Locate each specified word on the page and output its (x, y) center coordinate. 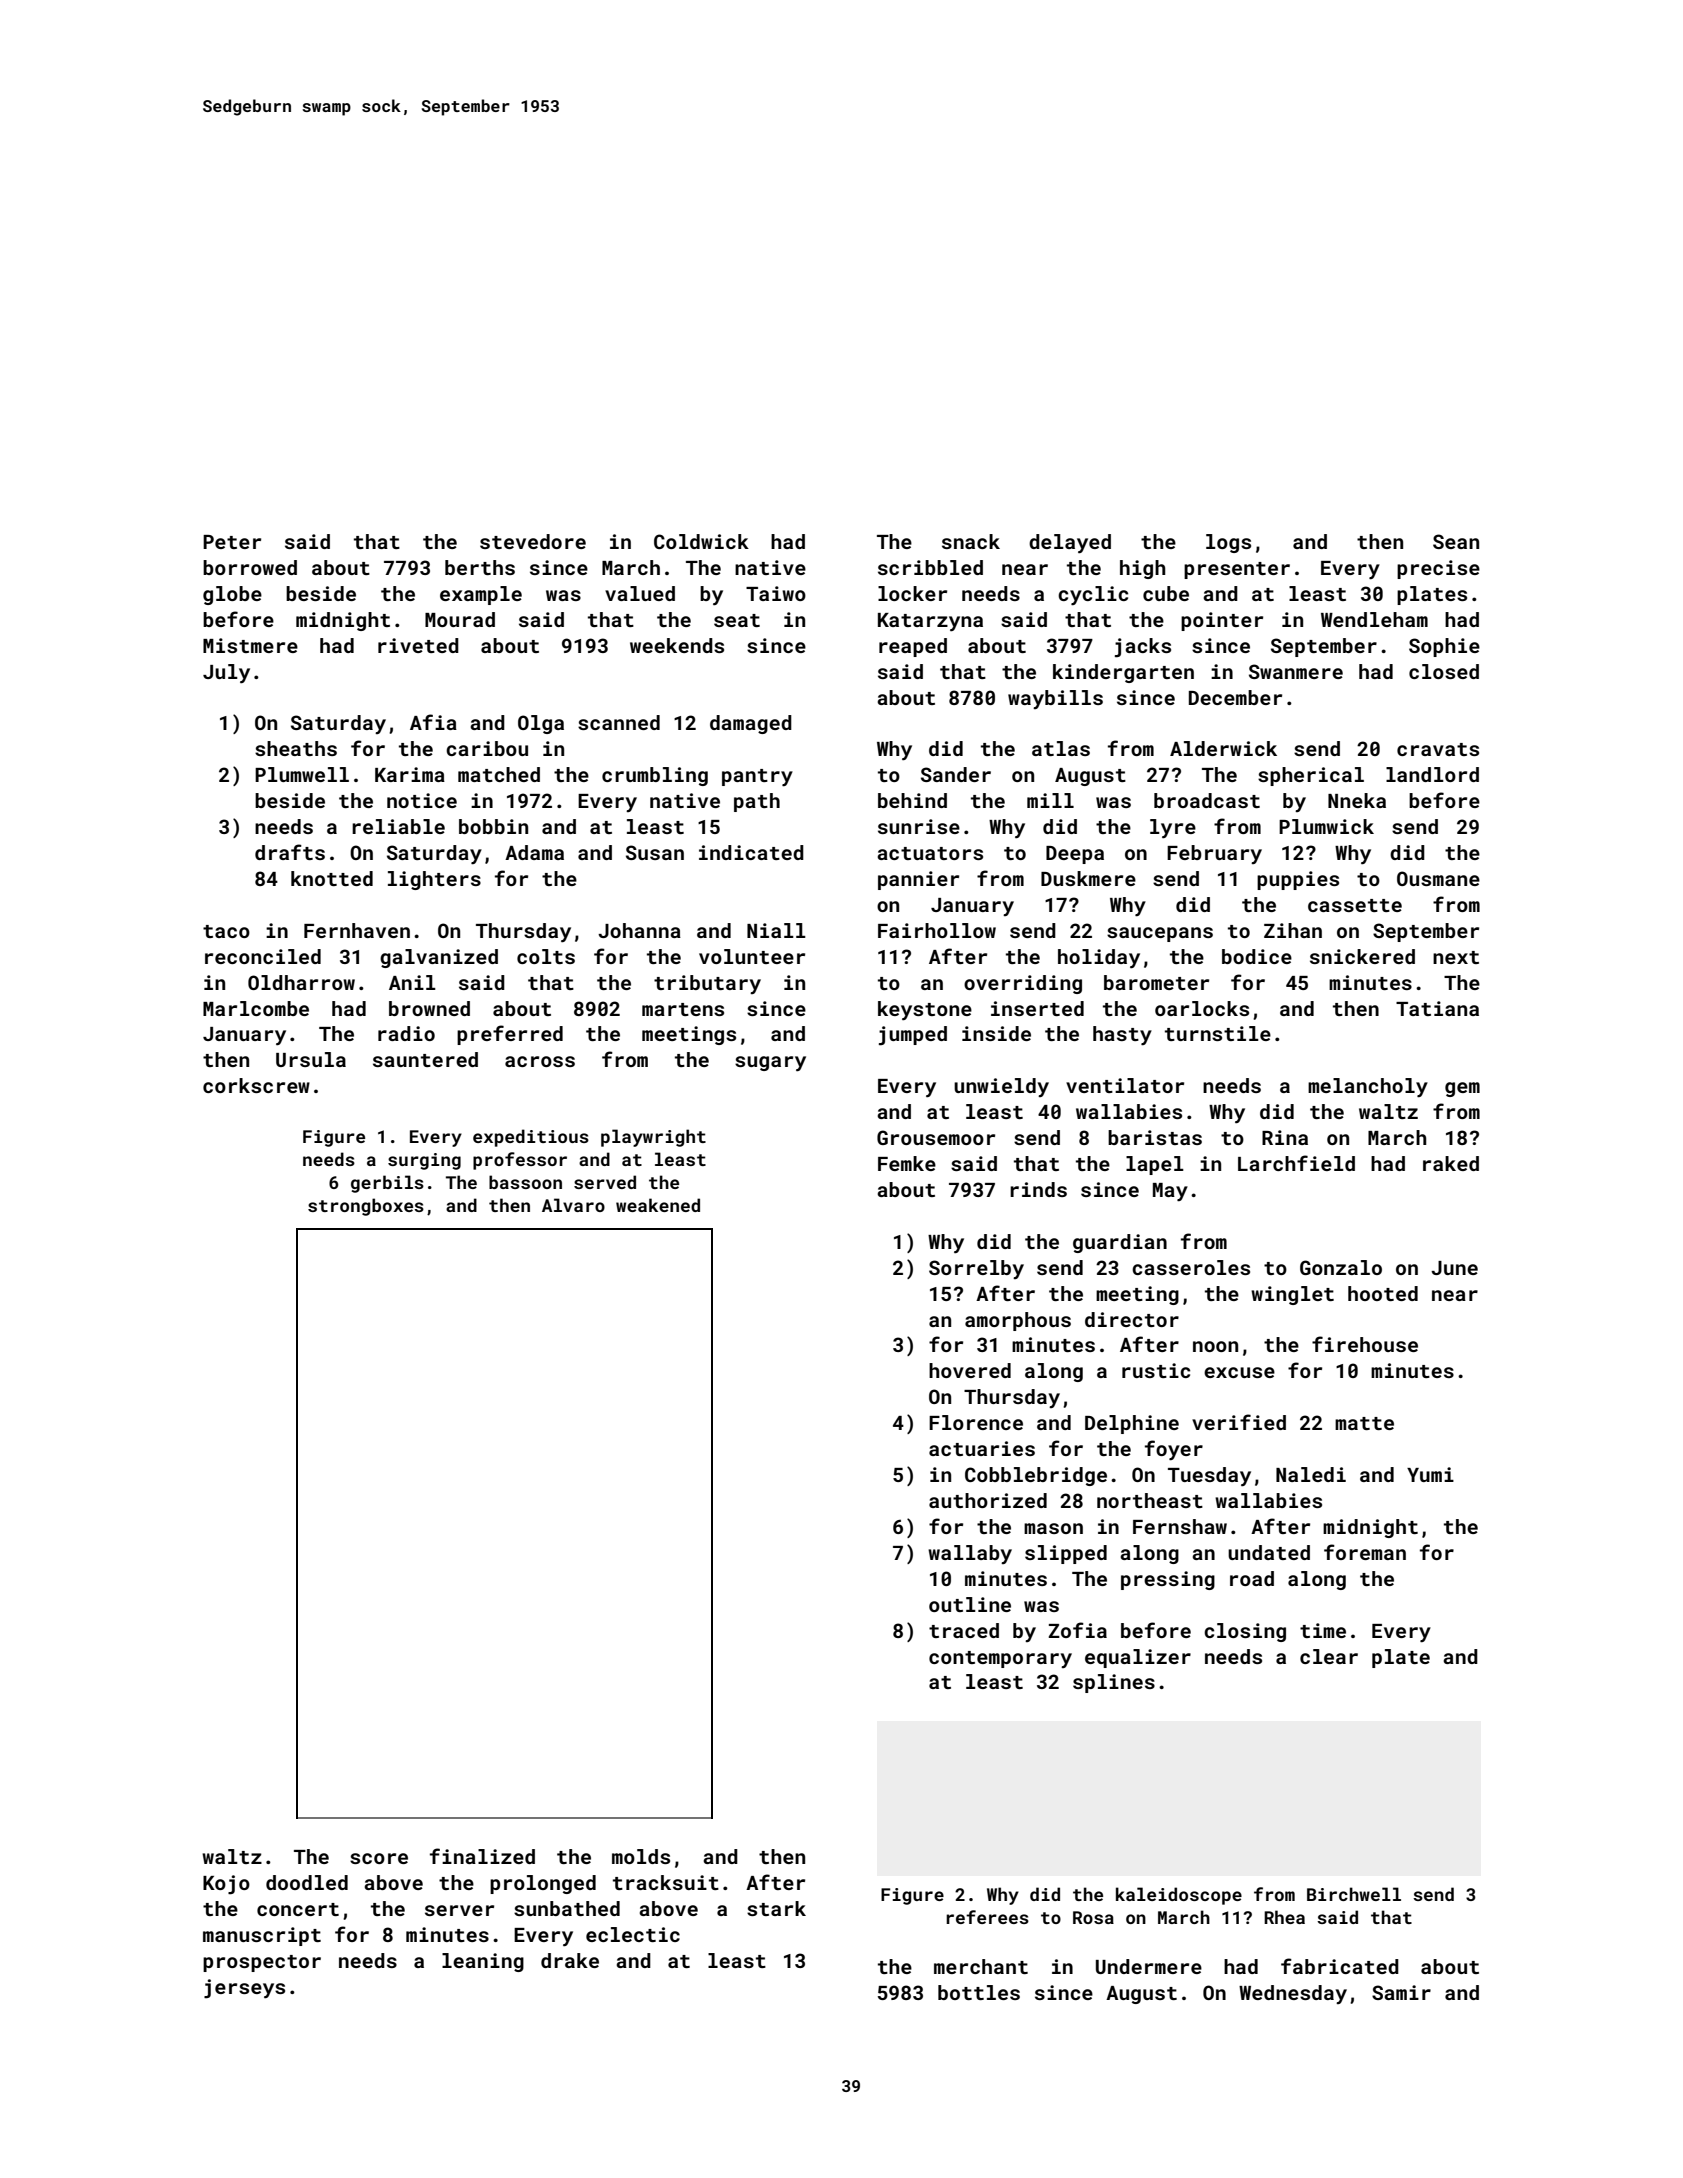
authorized (988, 1500)
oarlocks (1202, 1008)
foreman (1365, 1552)
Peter (232, 542)
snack (971, 541)
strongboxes (366, 1207)
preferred (510, 1035)
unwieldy (1001, 1087)
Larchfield (1296, 1163)
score (379, 1858)
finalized (482, 1856)
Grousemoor (936, 1137)
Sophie (1444, 647)
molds (641, 1856)
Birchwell (1354, 1894)
